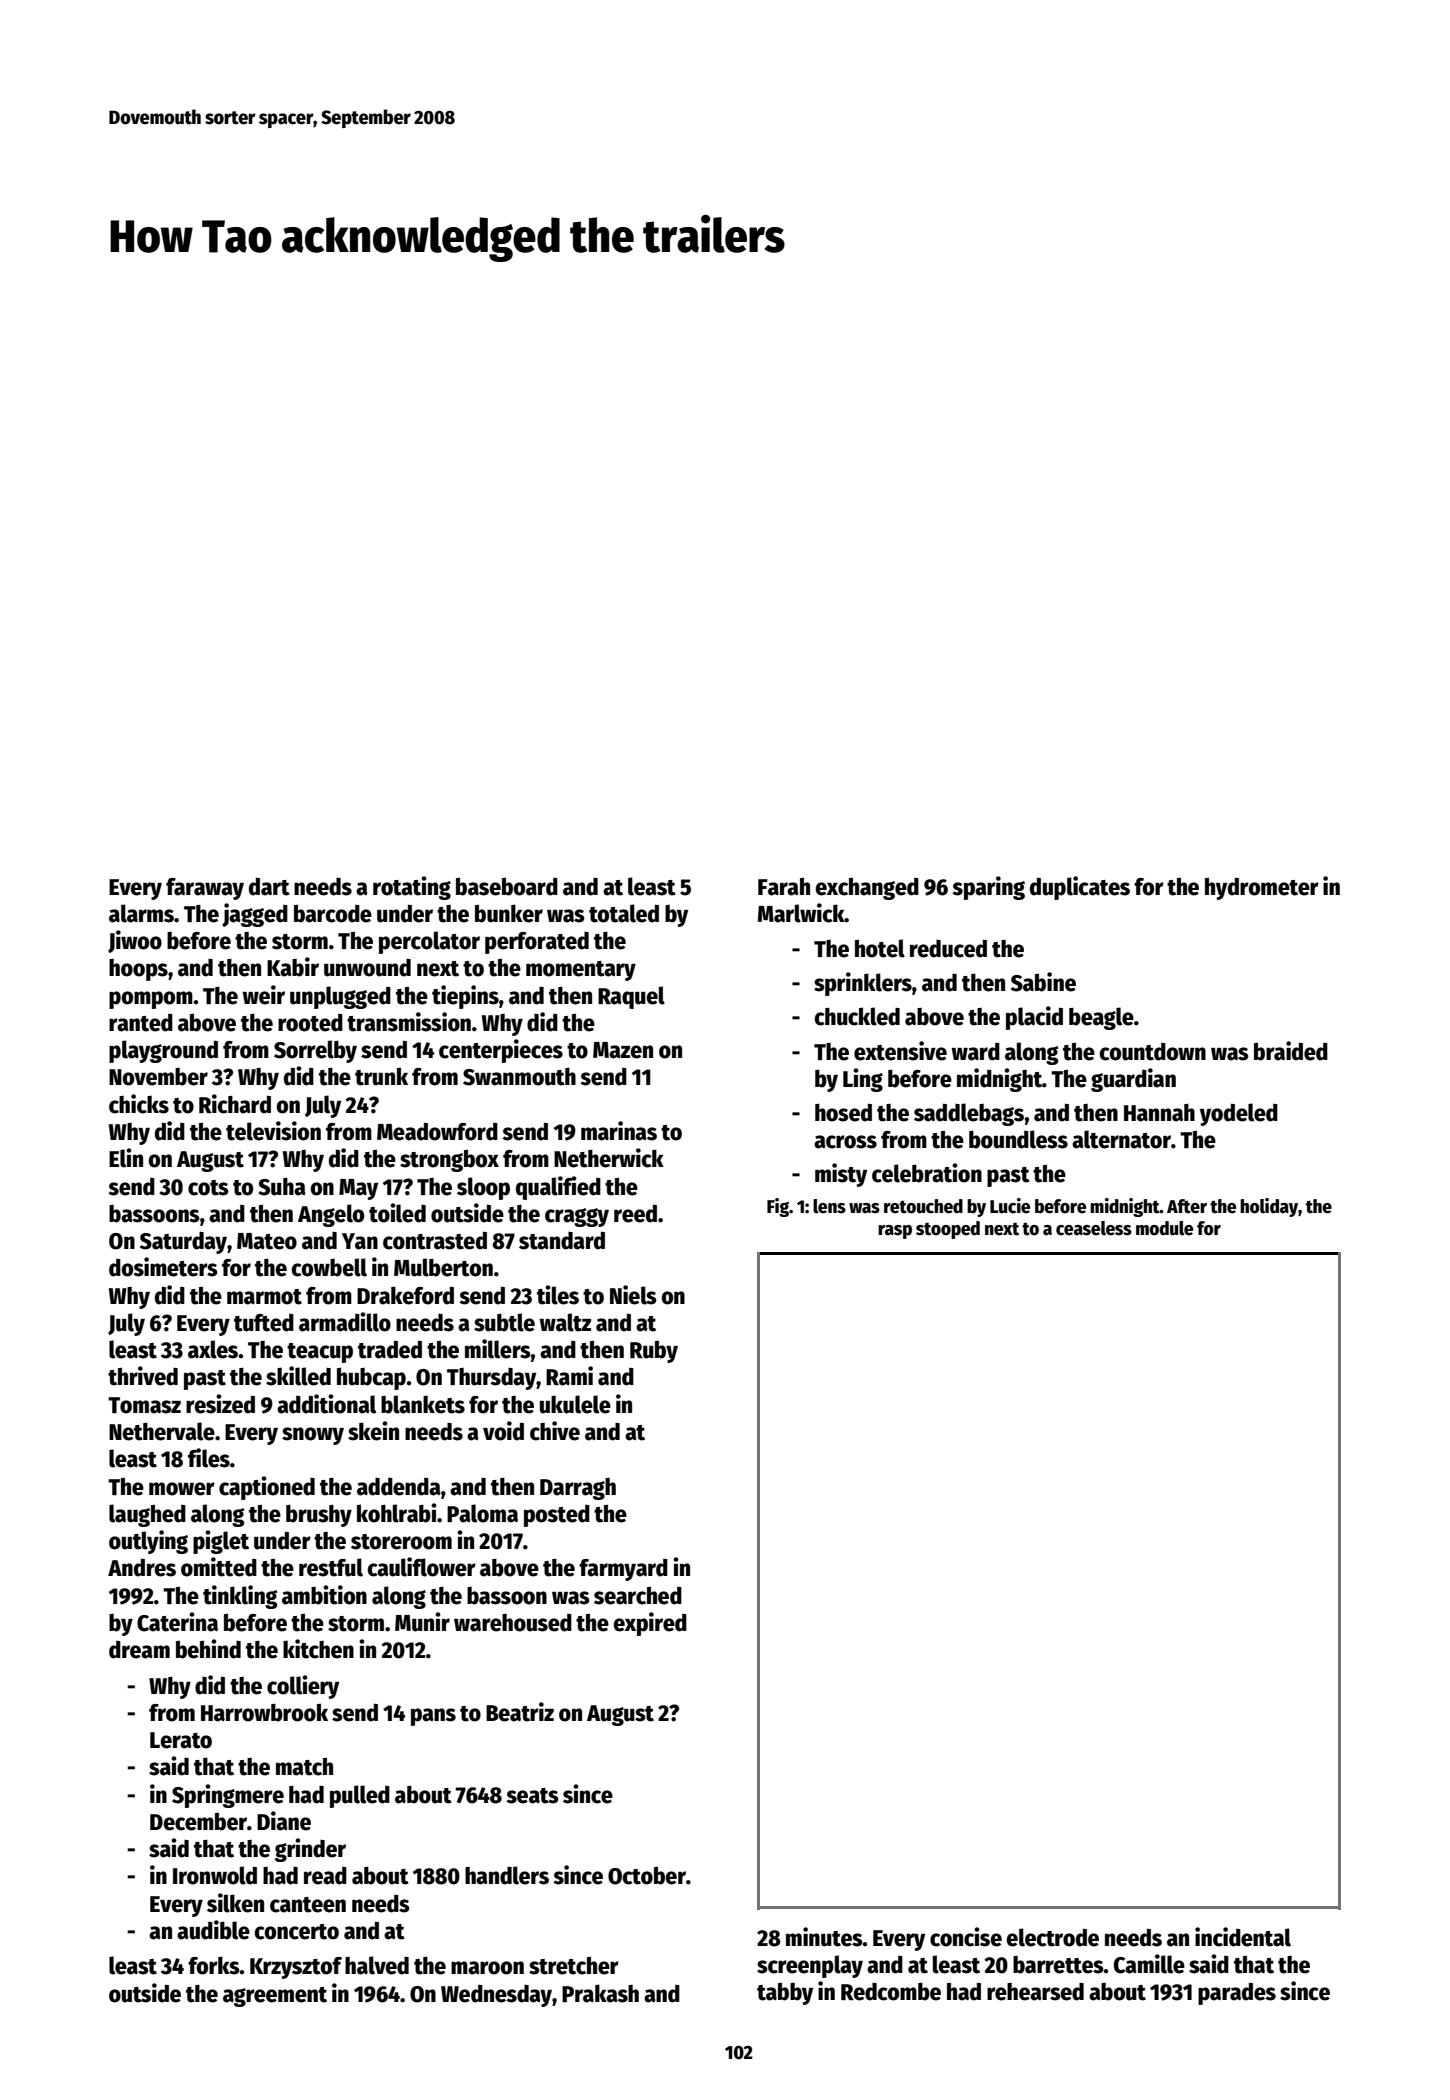 This screenshot has width=1450, height=2100. I want to click on handlers, so click(507, 1875).
